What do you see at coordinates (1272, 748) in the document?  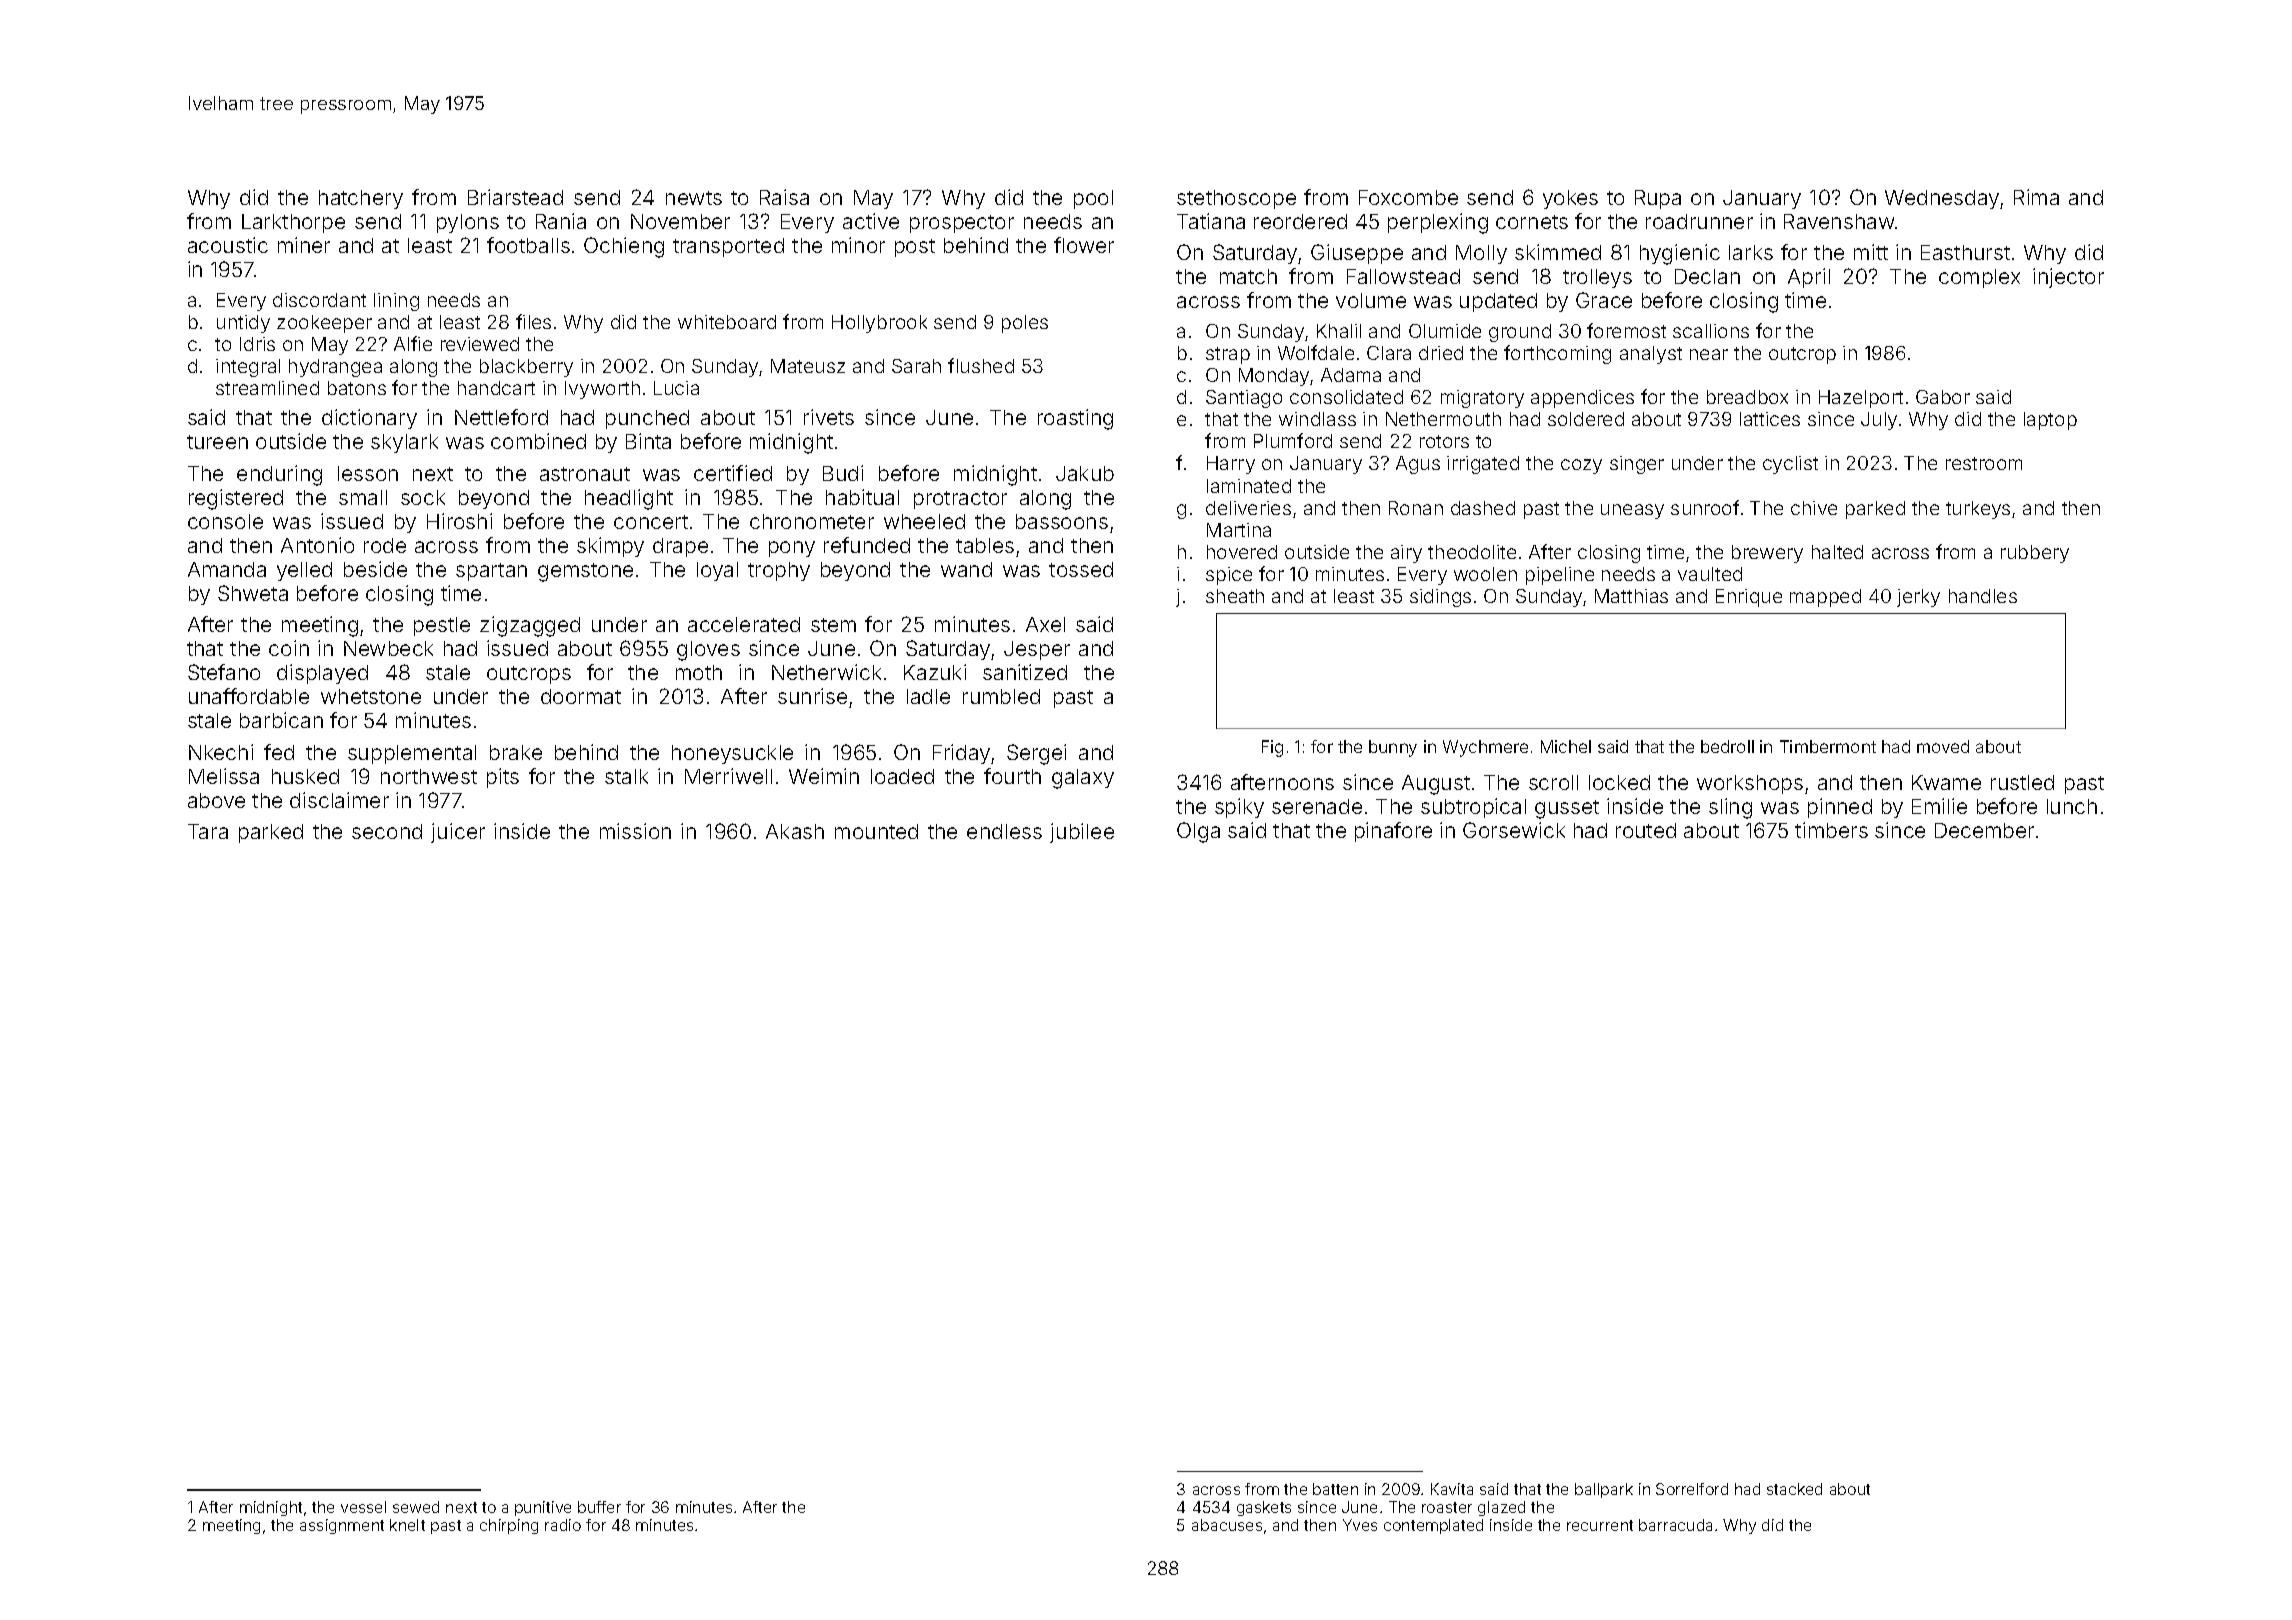 I see `Fig` at bounding box center [1272, 748].
